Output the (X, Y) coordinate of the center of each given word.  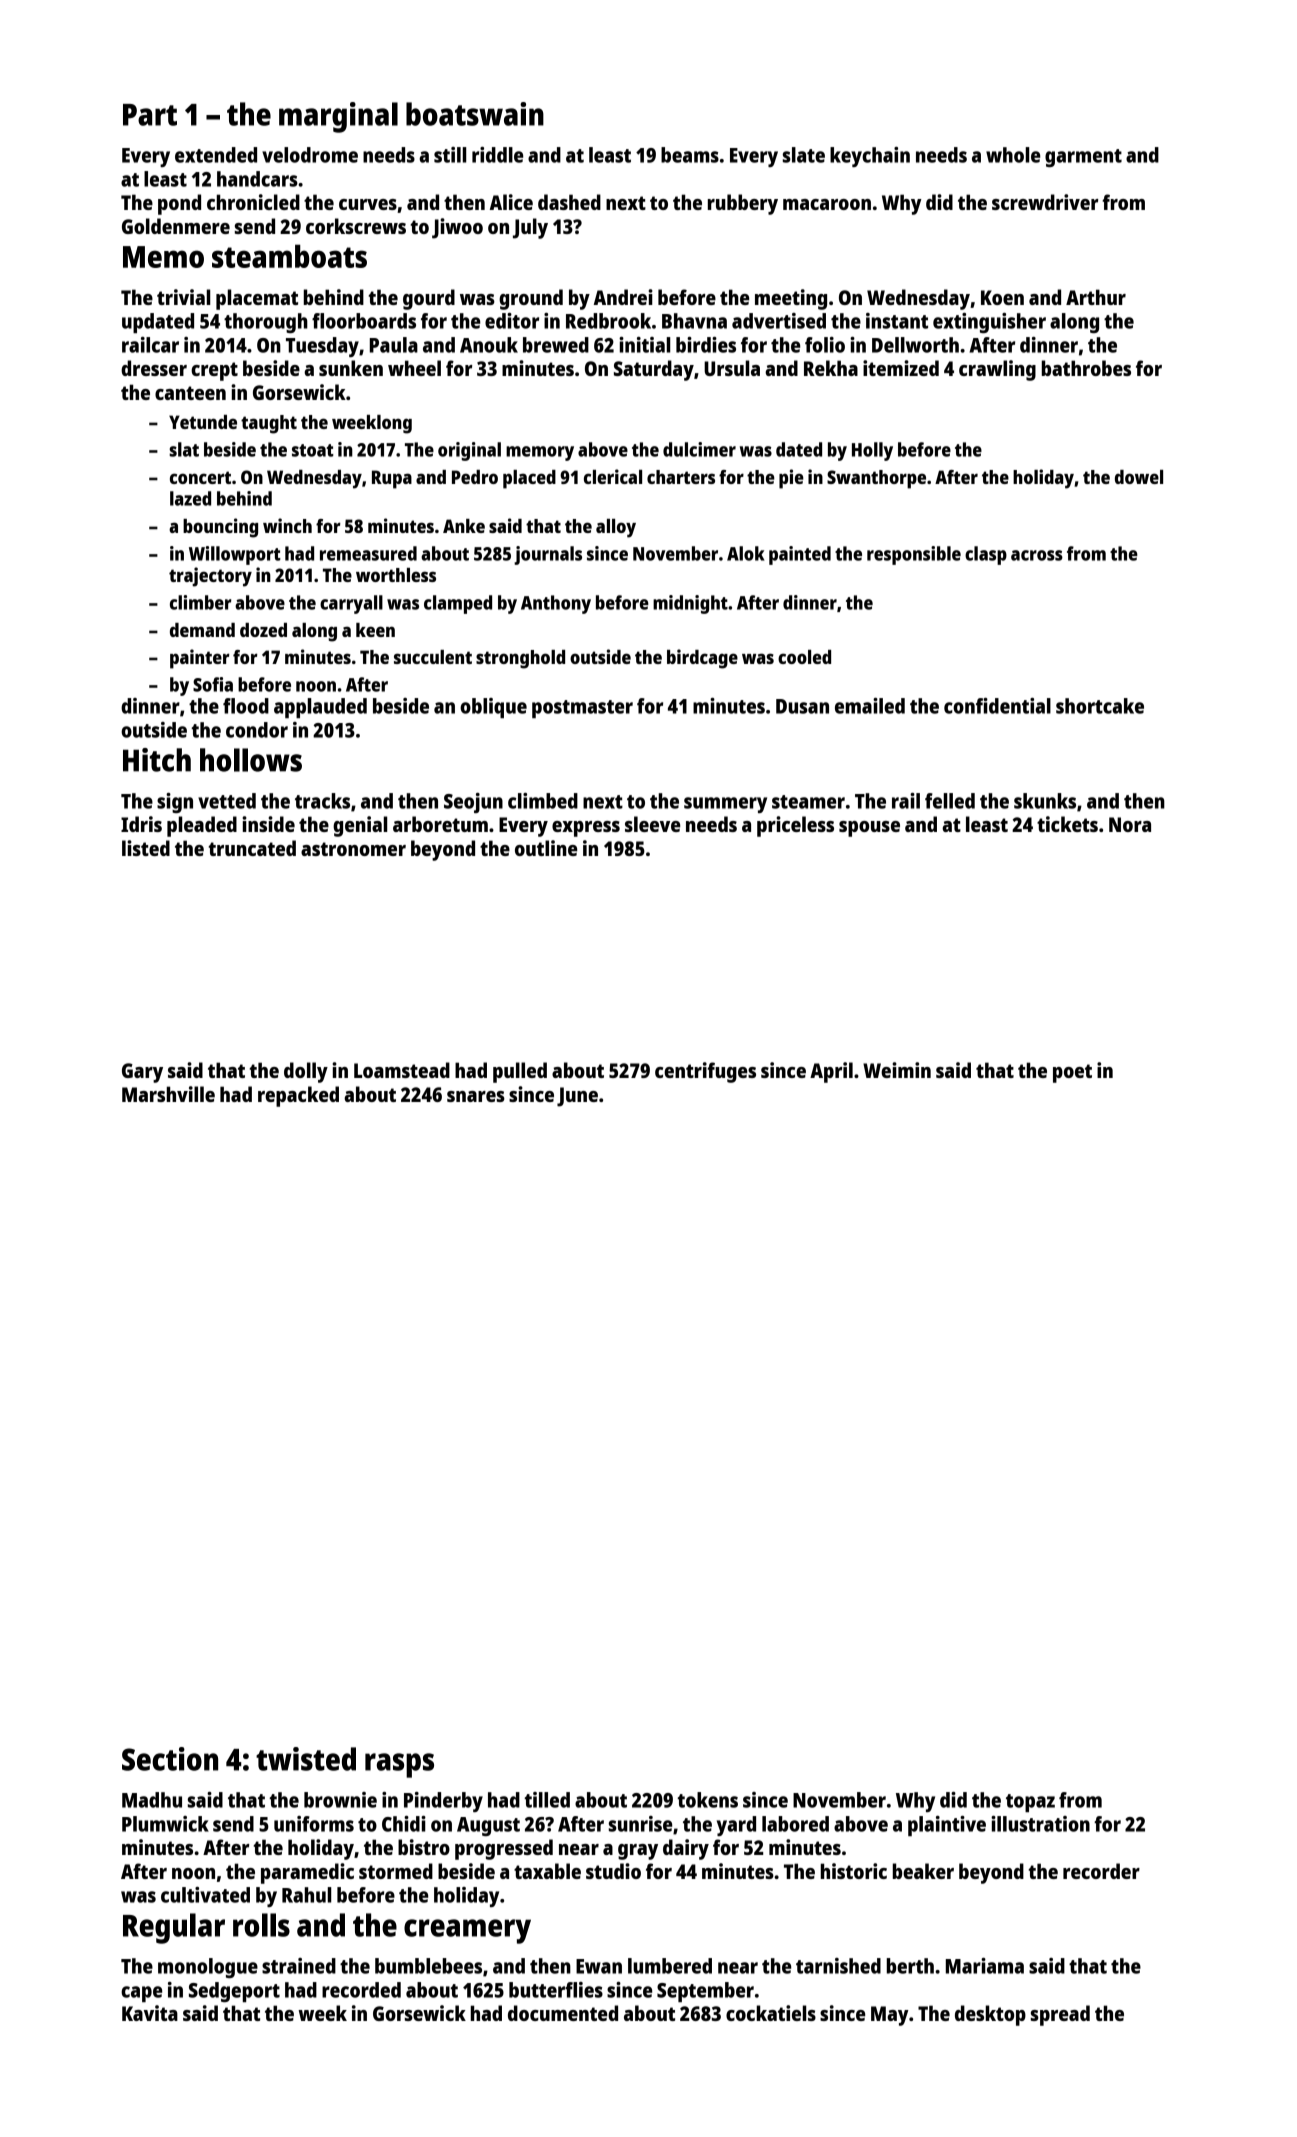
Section (170, 1759)
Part (150, 115)
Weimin (897, 1070)
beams (690, 155)
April (831, 1072)
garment (1083, 158)
